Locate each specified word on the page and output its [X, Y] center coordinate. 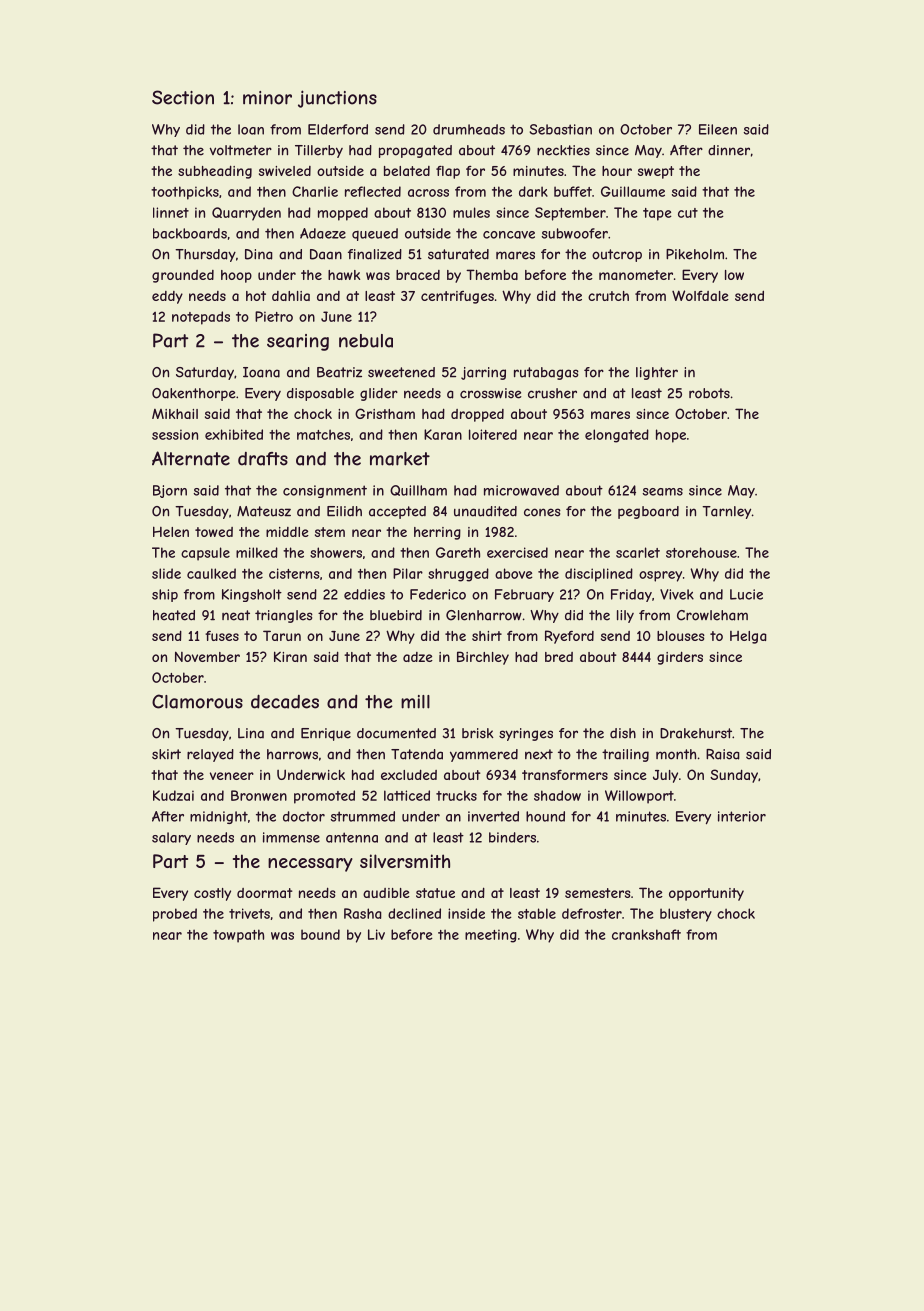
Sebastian [561, 129]
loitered [493, 434]
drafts [263, 459]
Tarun [282, 635]
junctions [337, 99]
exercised [517, 552]
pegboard [648, 512]
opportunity [706, 894]
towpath [238, 936]
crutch [608, 296]
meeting [491, 936]
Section [183, 97]
